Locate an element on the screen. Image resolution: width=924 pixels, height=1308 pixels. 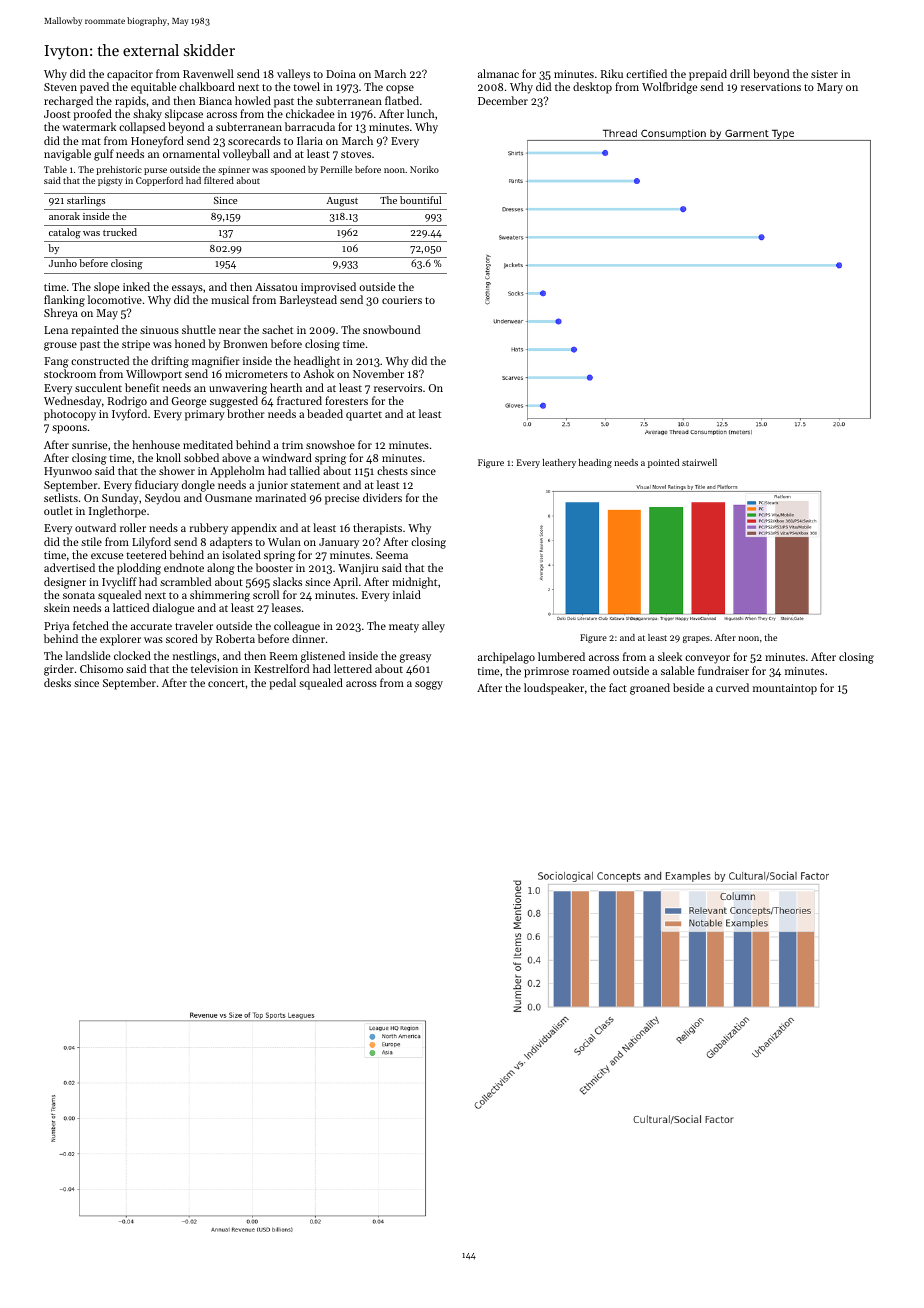
quartet is located at coordinates (364, 416).
